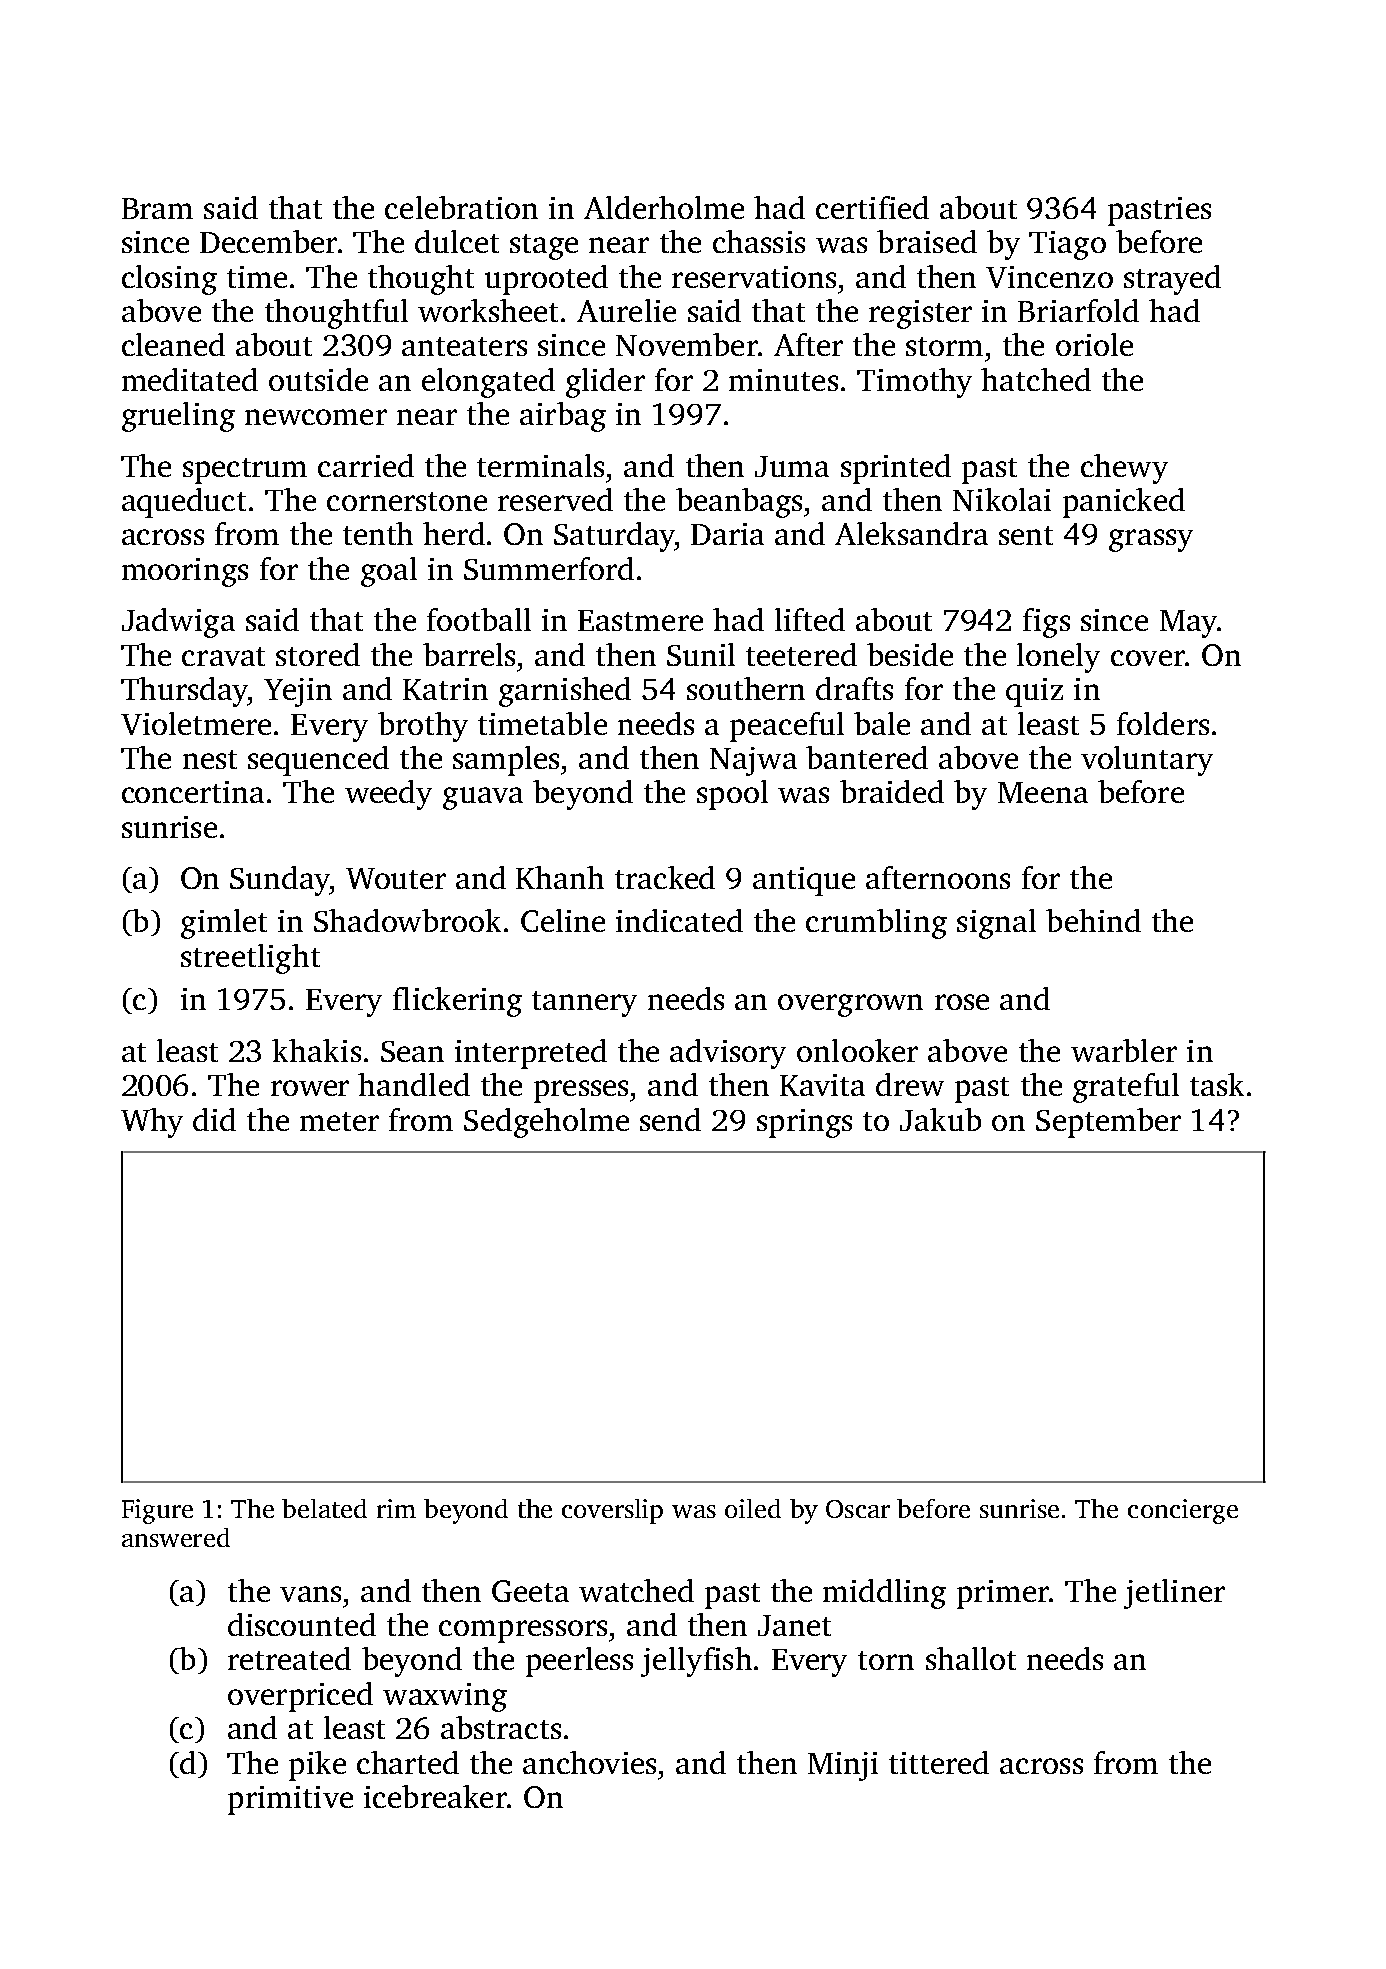 Image resolution: width=1386 pixels, height=1969 pixels. I want to click on jetliner, so click(1174, 1594).
